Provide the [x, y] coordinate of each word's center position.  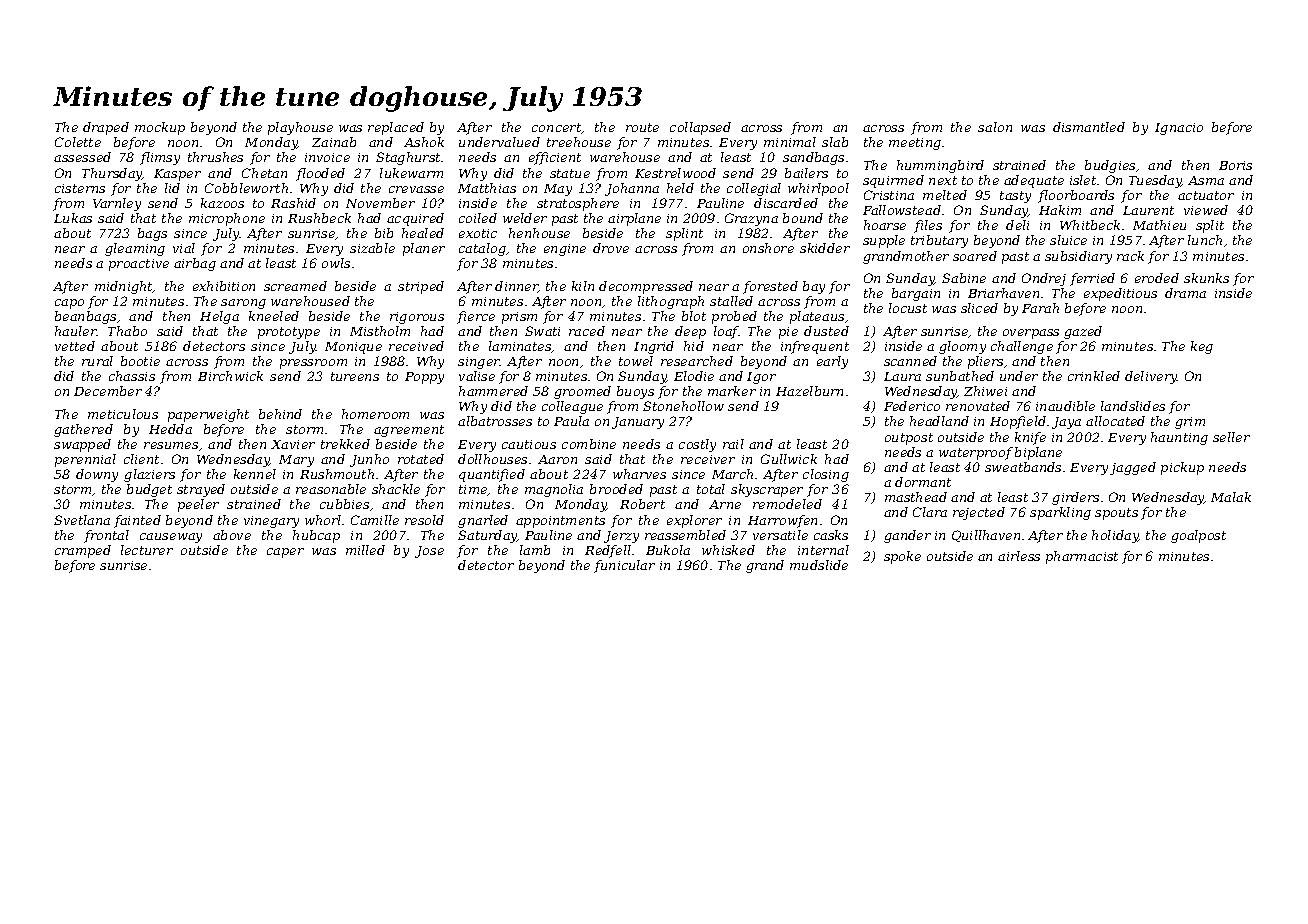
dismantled [1089, 127]
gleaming [135, 249]
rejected [979, 513]
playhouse [300, 128]
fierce [476, 317]
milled [365, 550]
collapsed [700, 128]
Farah [1040, 308]
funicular [624, 566]
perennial [85, 460]
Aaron [557, 459]
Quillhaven [986, 536]
